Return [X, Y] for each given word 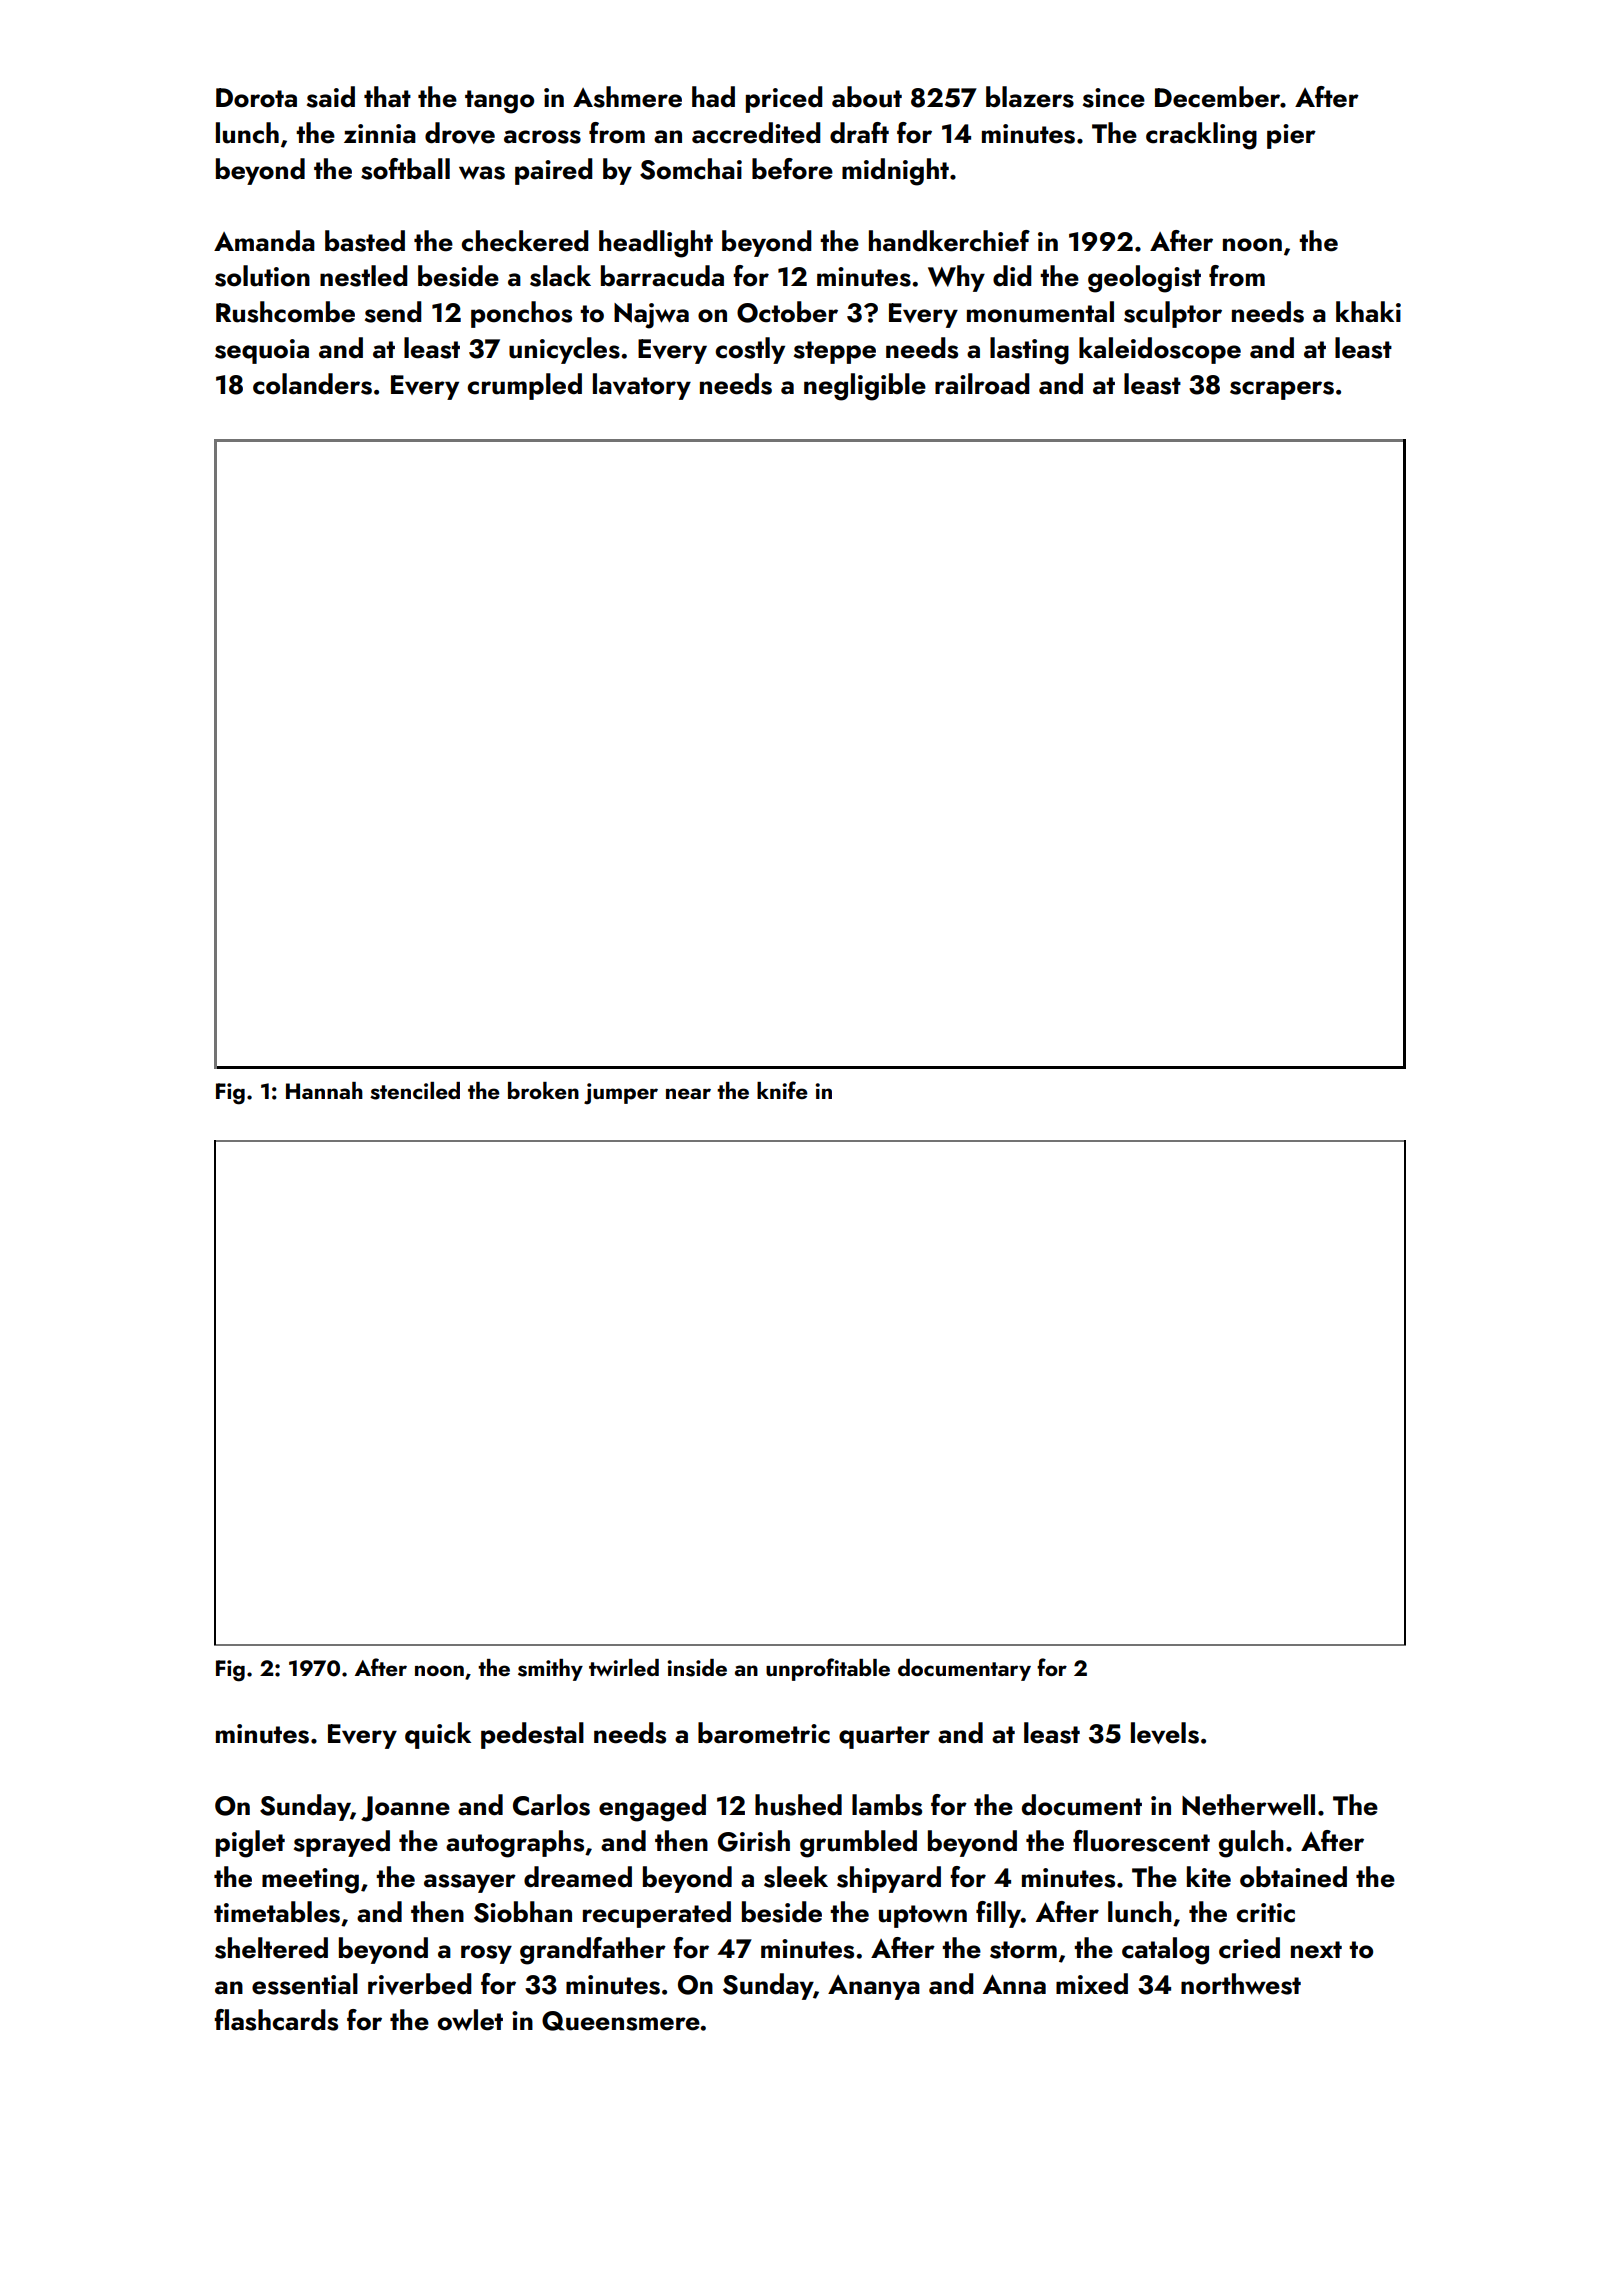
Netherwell [1248, 1805]
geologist [1144, 279]
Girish [754, 1841]
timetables [277, 1912]
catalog [1165, 1951]
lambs [887, 1805]
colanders [312, 384]
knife [782, 1090]
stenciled [415, 1091]
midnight [895, 172]
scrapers [1282, 390]
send [393, 312]
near [688, 1093]
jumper [621, 1094]
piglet [250, 1844]
